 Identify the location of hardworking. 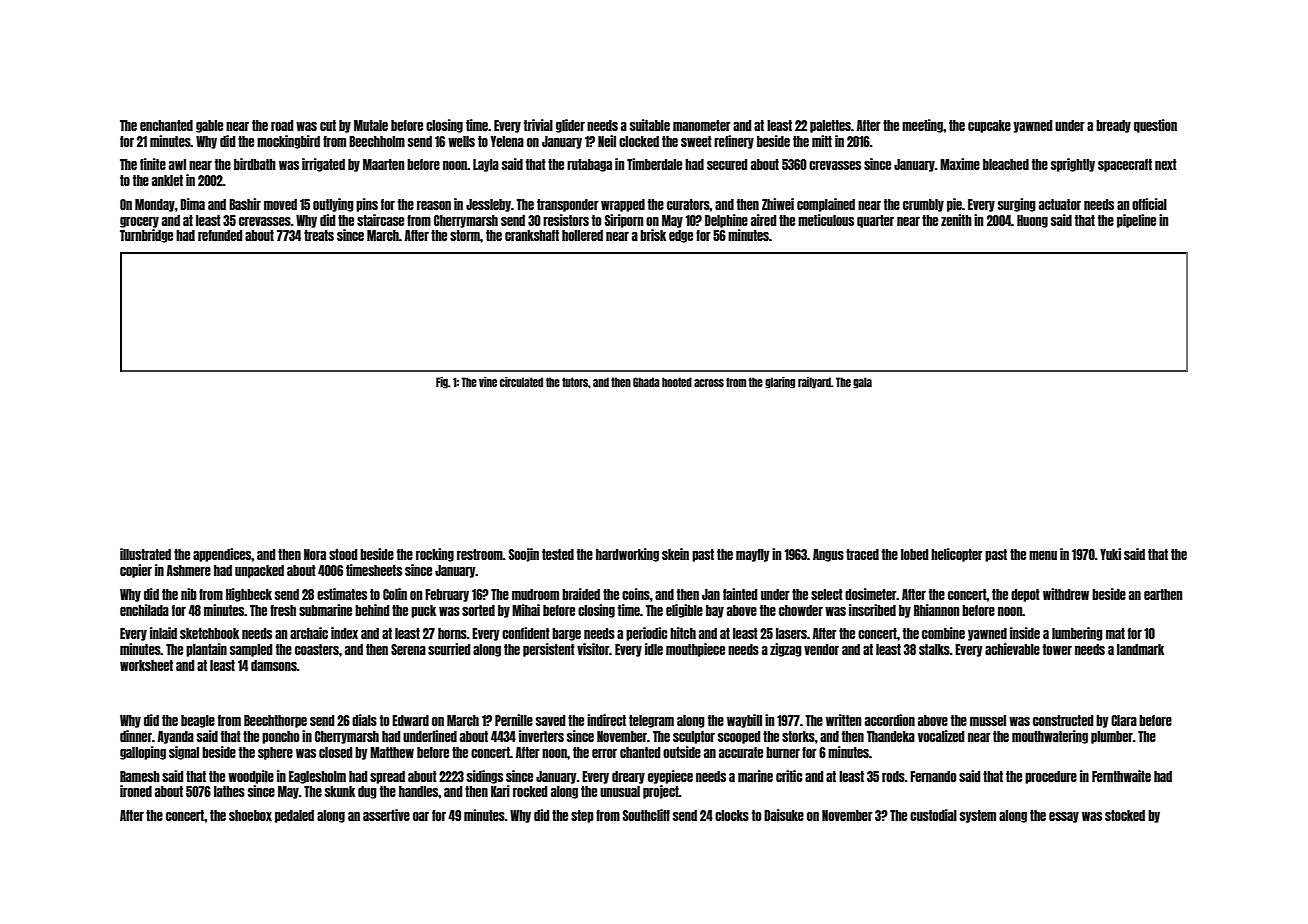
(627, 555).
